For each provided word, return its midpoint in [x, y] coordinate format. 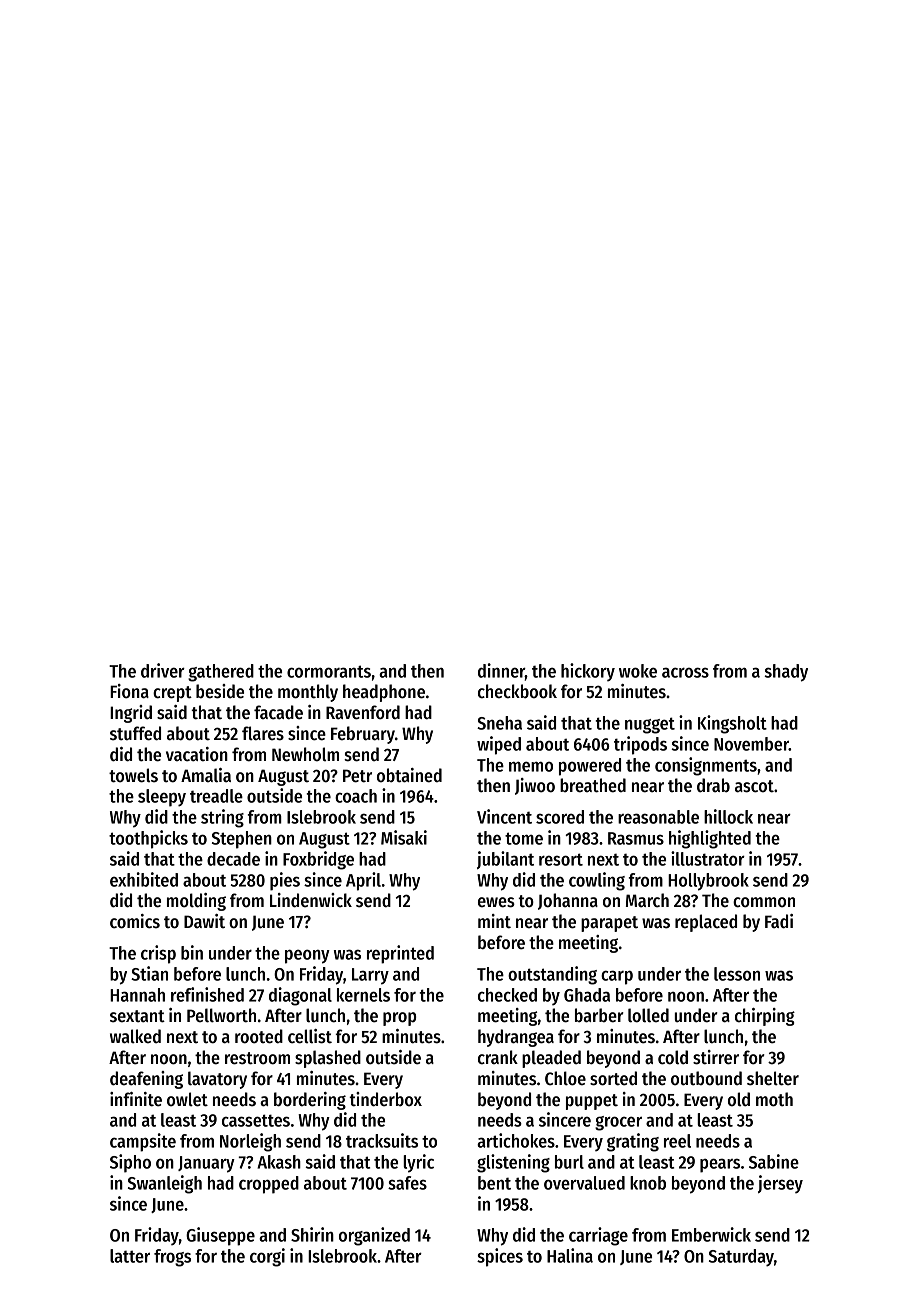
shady [786, 673]
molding [196, 902]
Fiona [129, 691]
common [764, 902]
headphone [384, 693]
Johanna [568, 901]
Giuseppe [220, 1236]
